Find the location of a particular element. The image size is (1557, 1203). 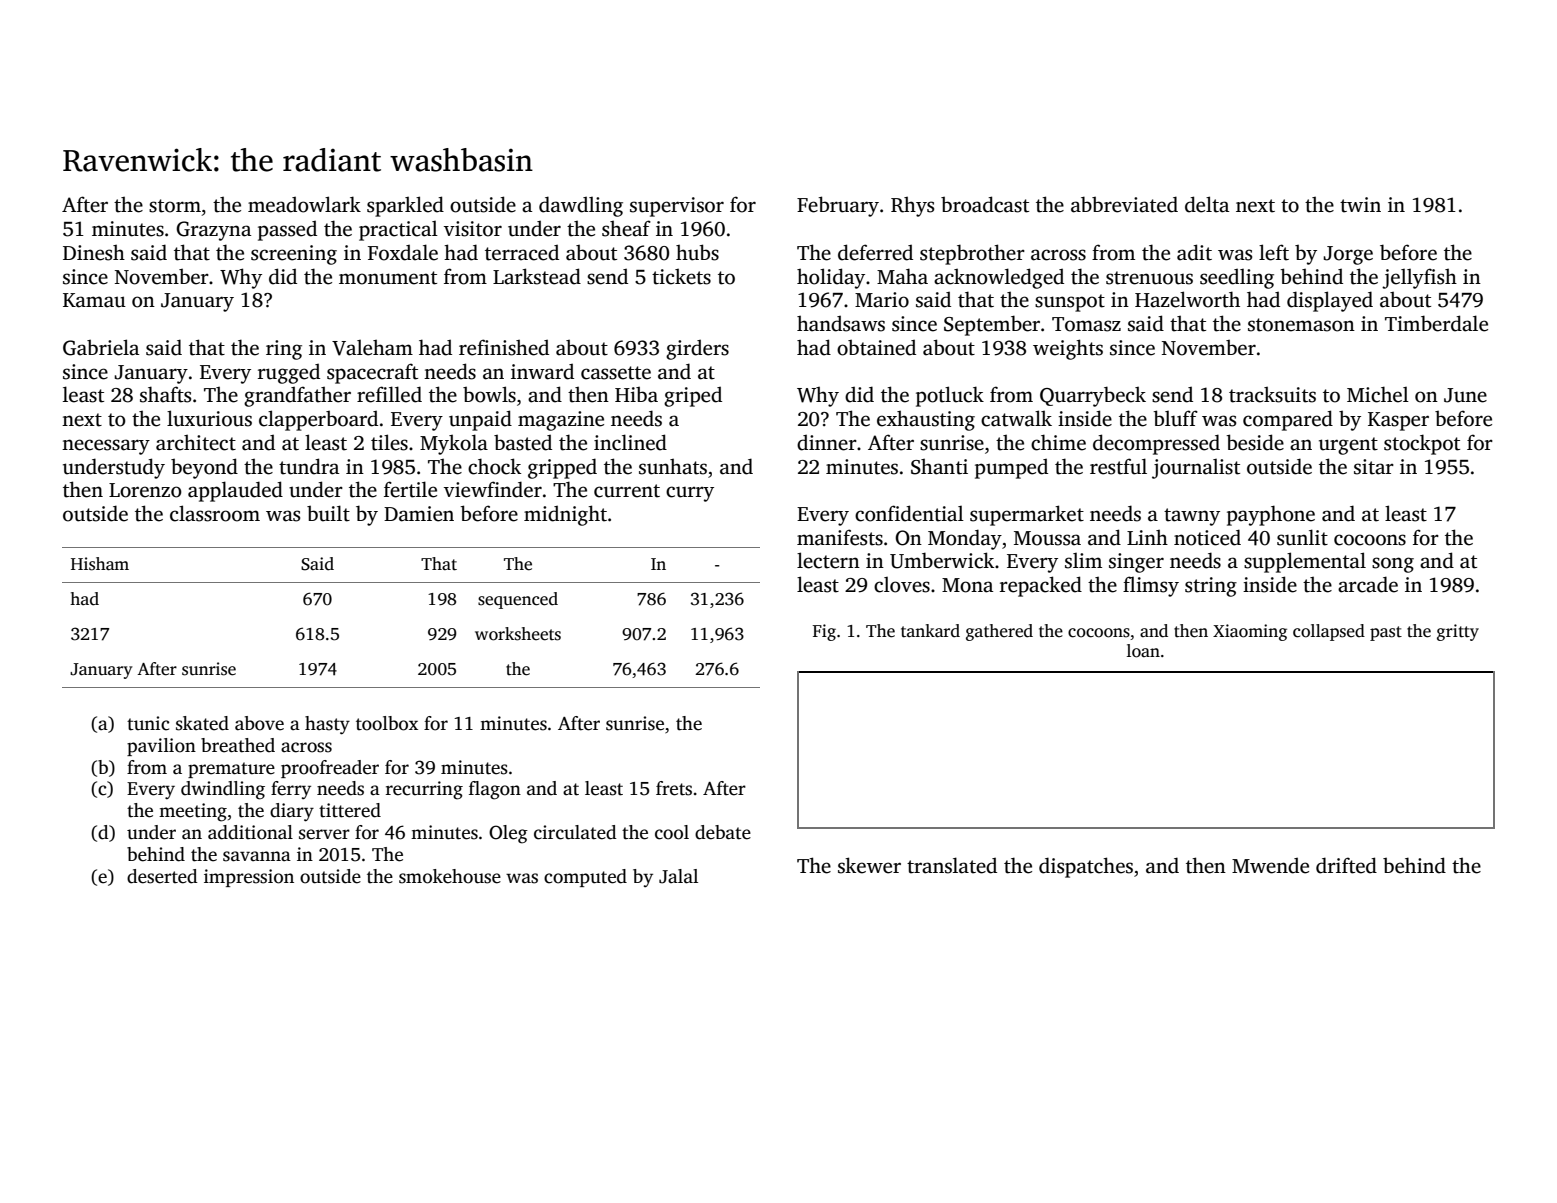

smokehouse is located at coordinates (450, 876).
